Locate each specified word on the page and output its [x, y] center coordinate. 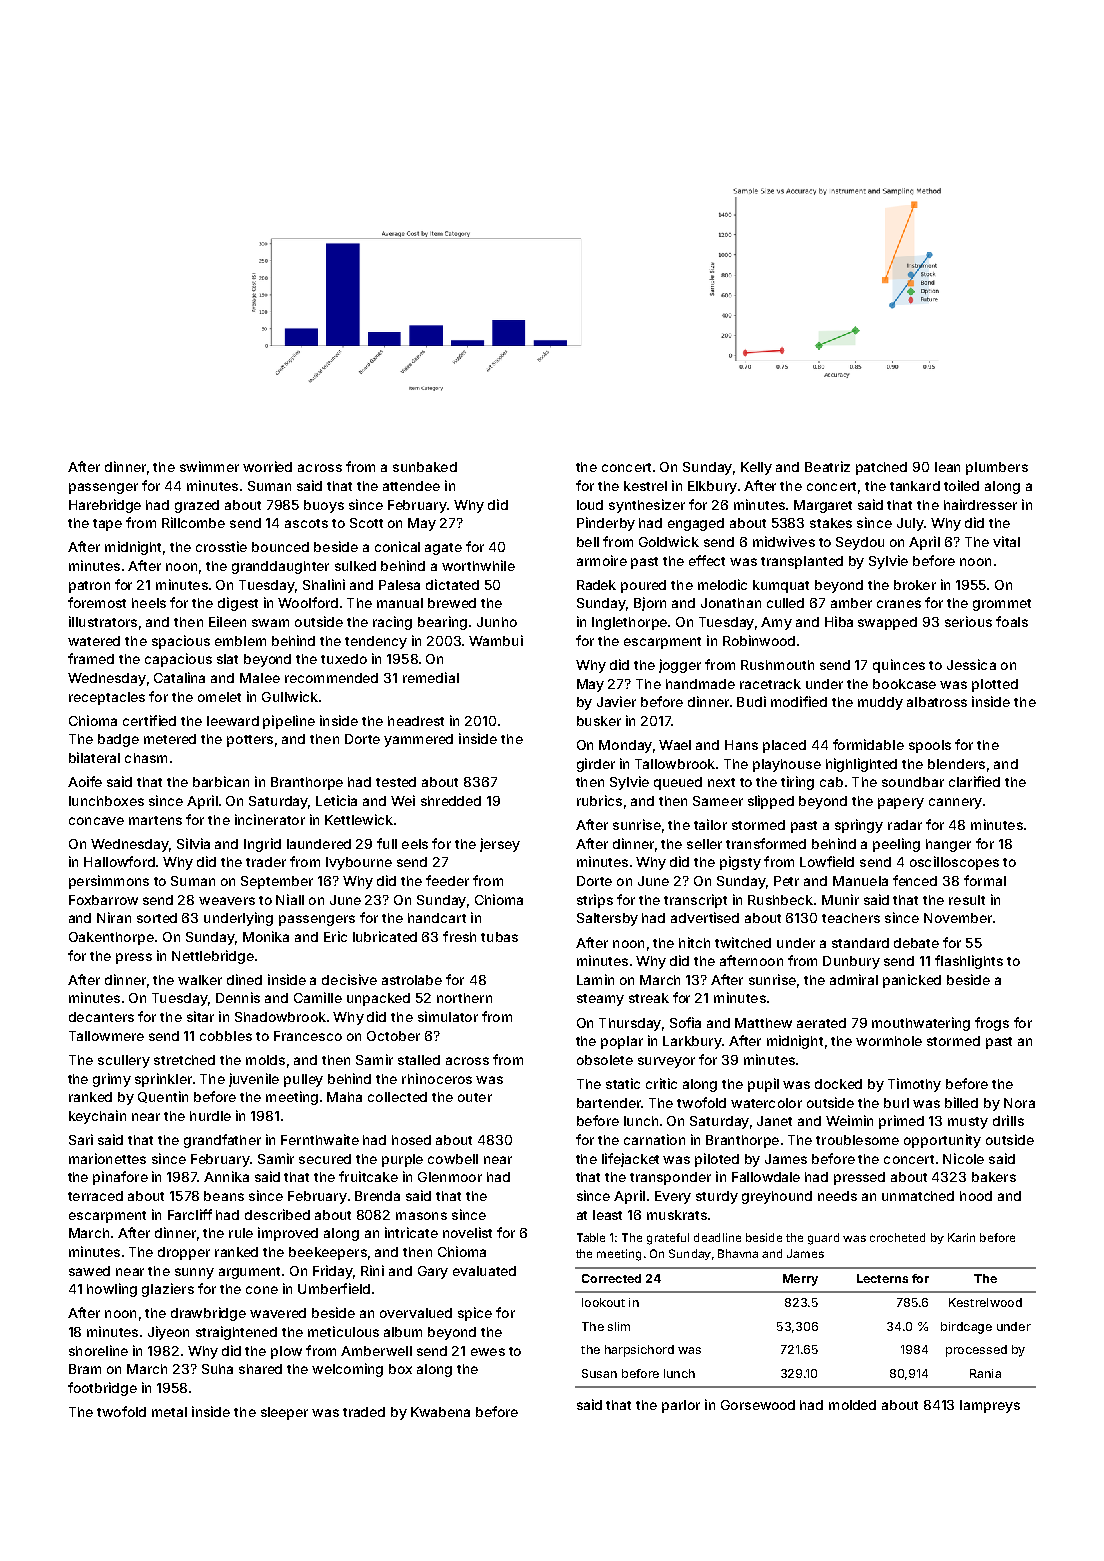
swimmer [209, 466]
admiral [854, 979]
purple [402, 1160]
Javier [616, 701]
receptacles [107, 698]
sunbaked [425, 467]
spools [930, 746]
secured [325, 1159]
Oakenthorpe [111, 938]
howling [112, 1290]
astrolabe [412, 980]
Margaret [823, 506]
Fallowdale [766, 1177]
